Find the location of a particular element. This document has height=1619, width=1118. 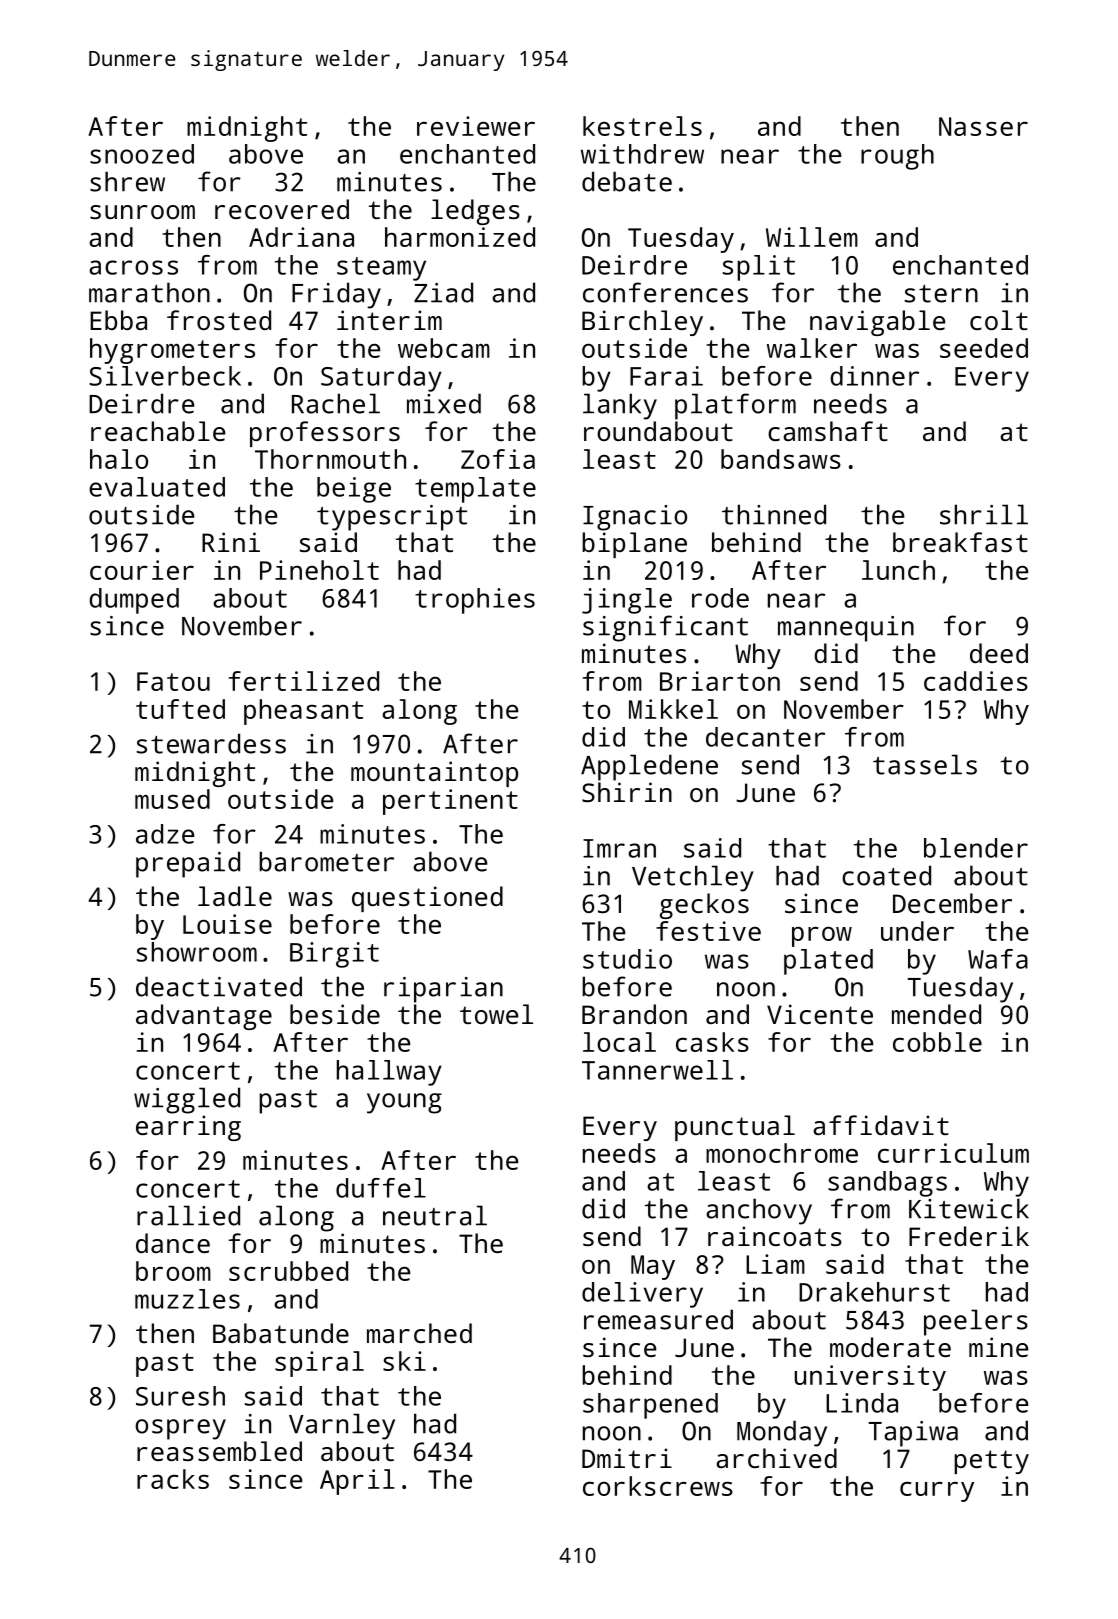

debate is located at coordinates (627, 181).
